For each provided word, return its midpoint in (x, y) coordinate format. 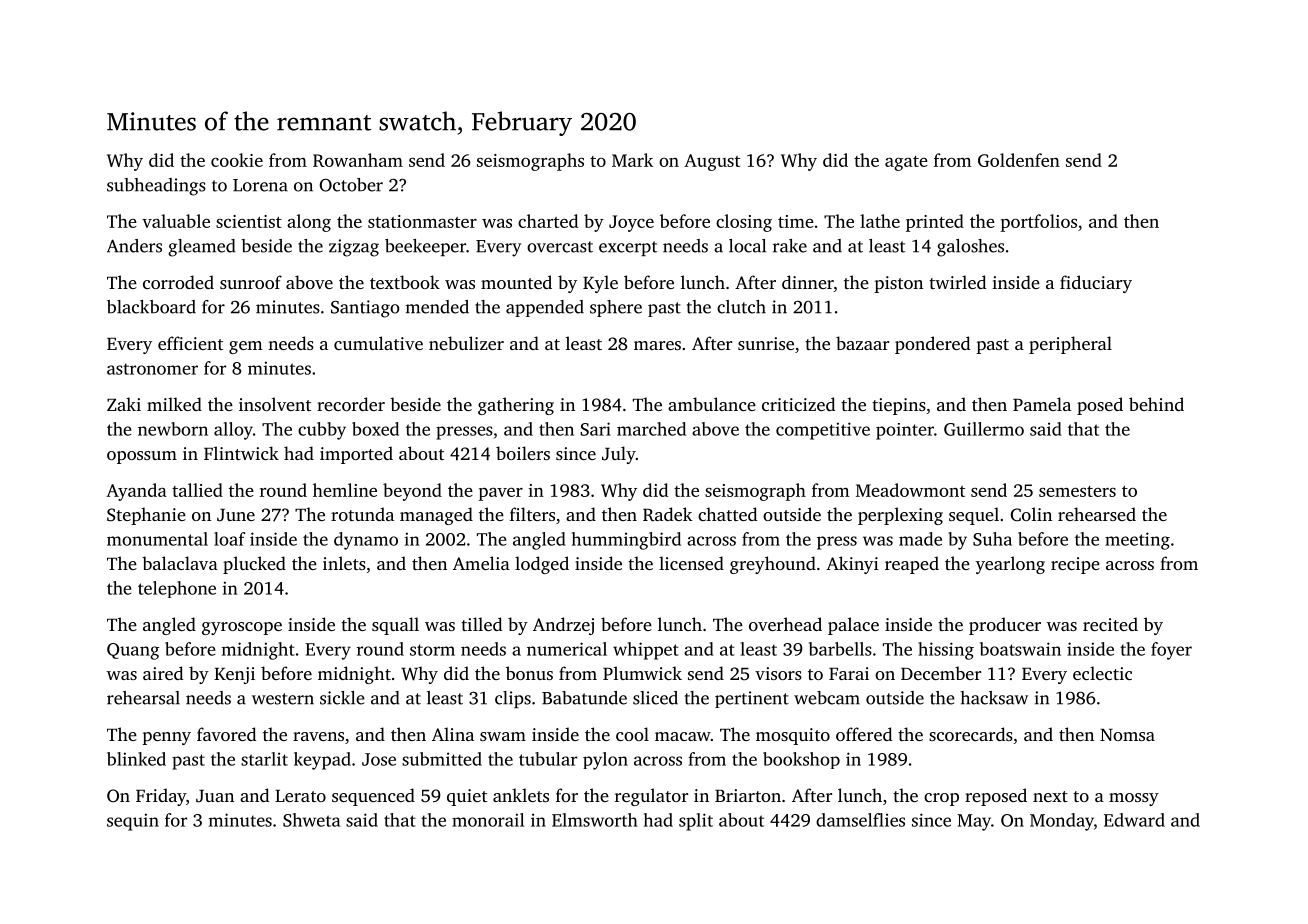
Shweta (311, 820)
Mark (632, 160)
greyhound (773, 565)
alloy (233, 431)
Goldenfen (1019, 160)
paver (500, 494)
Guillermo (984, 429)
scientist (249, 221)
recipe (1075, 565)
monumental (157, 539)
